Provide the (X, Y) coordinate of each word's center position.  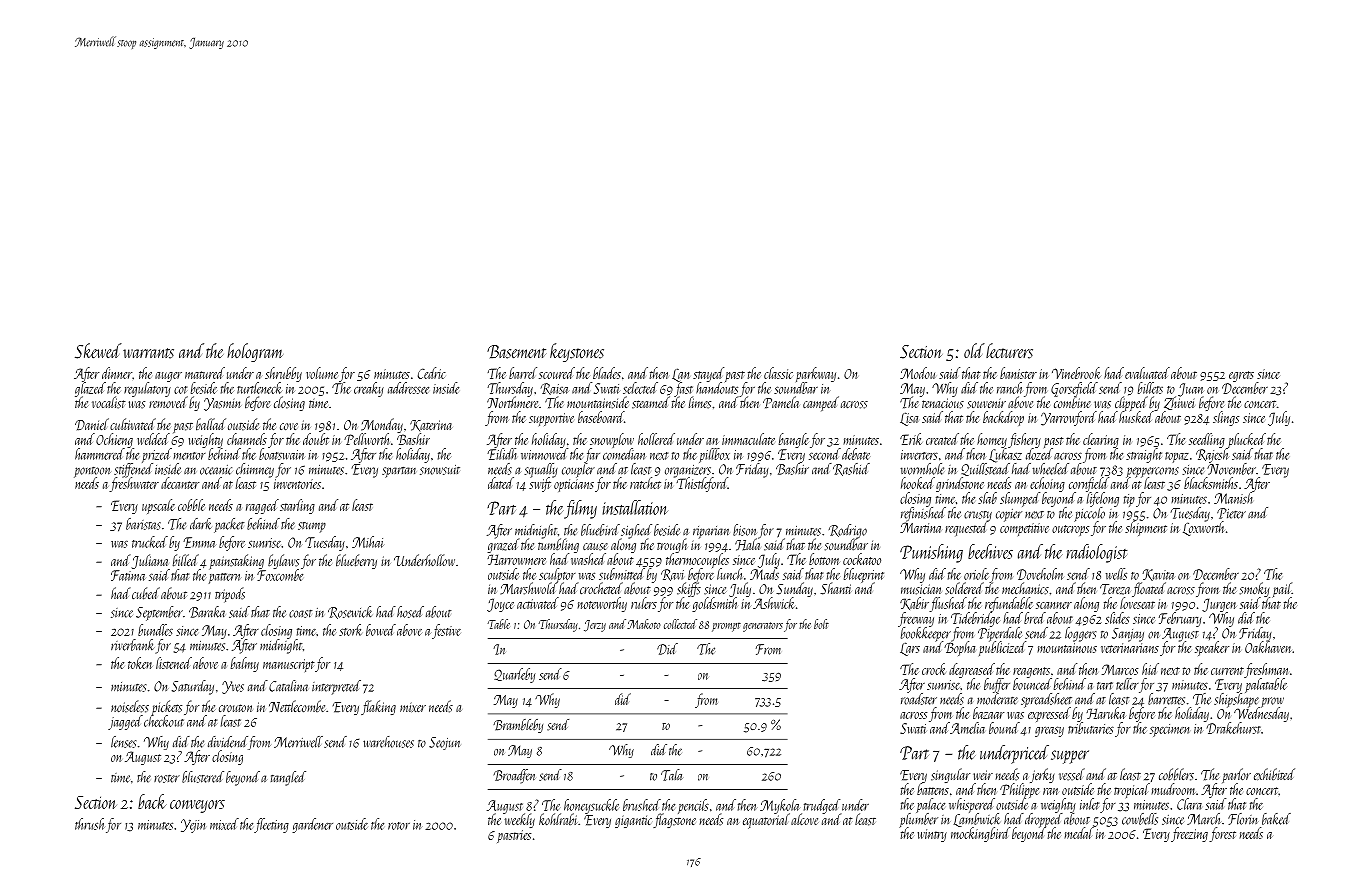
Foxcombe (280, 575)
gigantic (633, 821)
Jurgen (1219, 605)
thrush (90, 824)
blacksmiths (1211, 483)
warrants (148, 353)
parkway (816, 374)
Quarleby (515, 675)
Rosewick (350, 612)
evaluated (1147, 373)
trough (672, 545)
